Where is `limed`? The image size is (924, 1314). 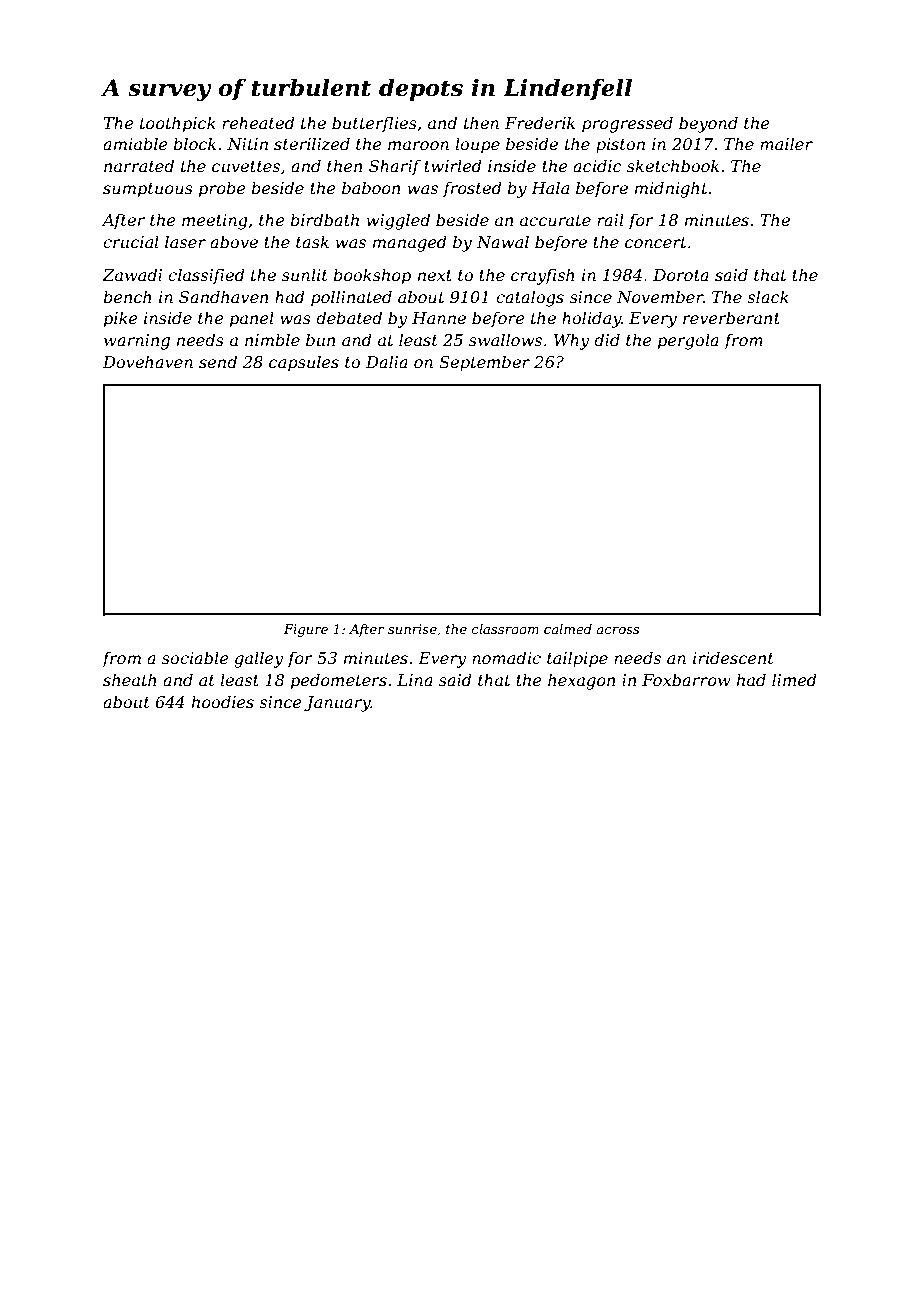
limed is located at coordinates (794, 679).
